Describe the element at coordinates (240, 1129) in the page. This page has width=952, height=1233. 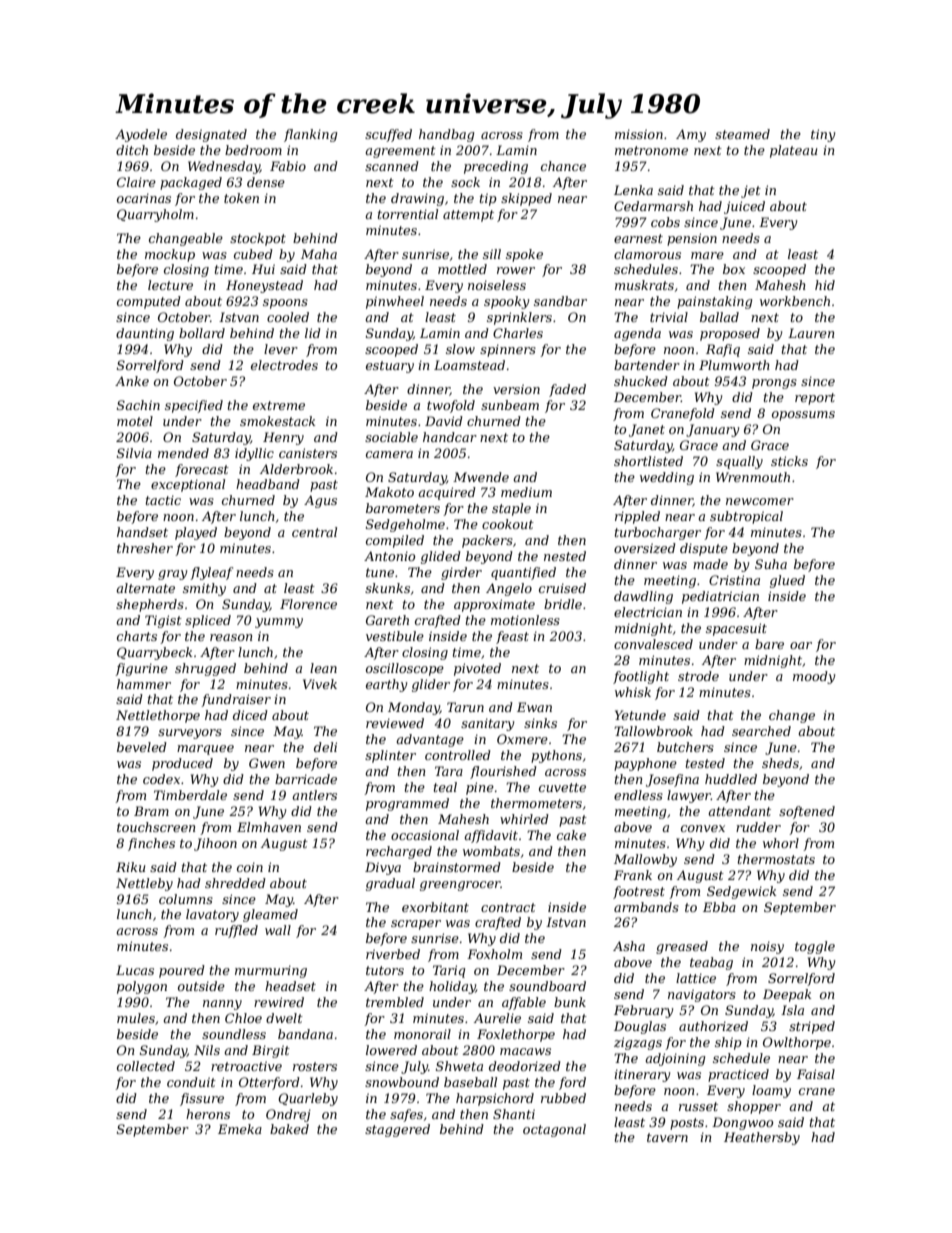
I see `Emeka` at that location.
